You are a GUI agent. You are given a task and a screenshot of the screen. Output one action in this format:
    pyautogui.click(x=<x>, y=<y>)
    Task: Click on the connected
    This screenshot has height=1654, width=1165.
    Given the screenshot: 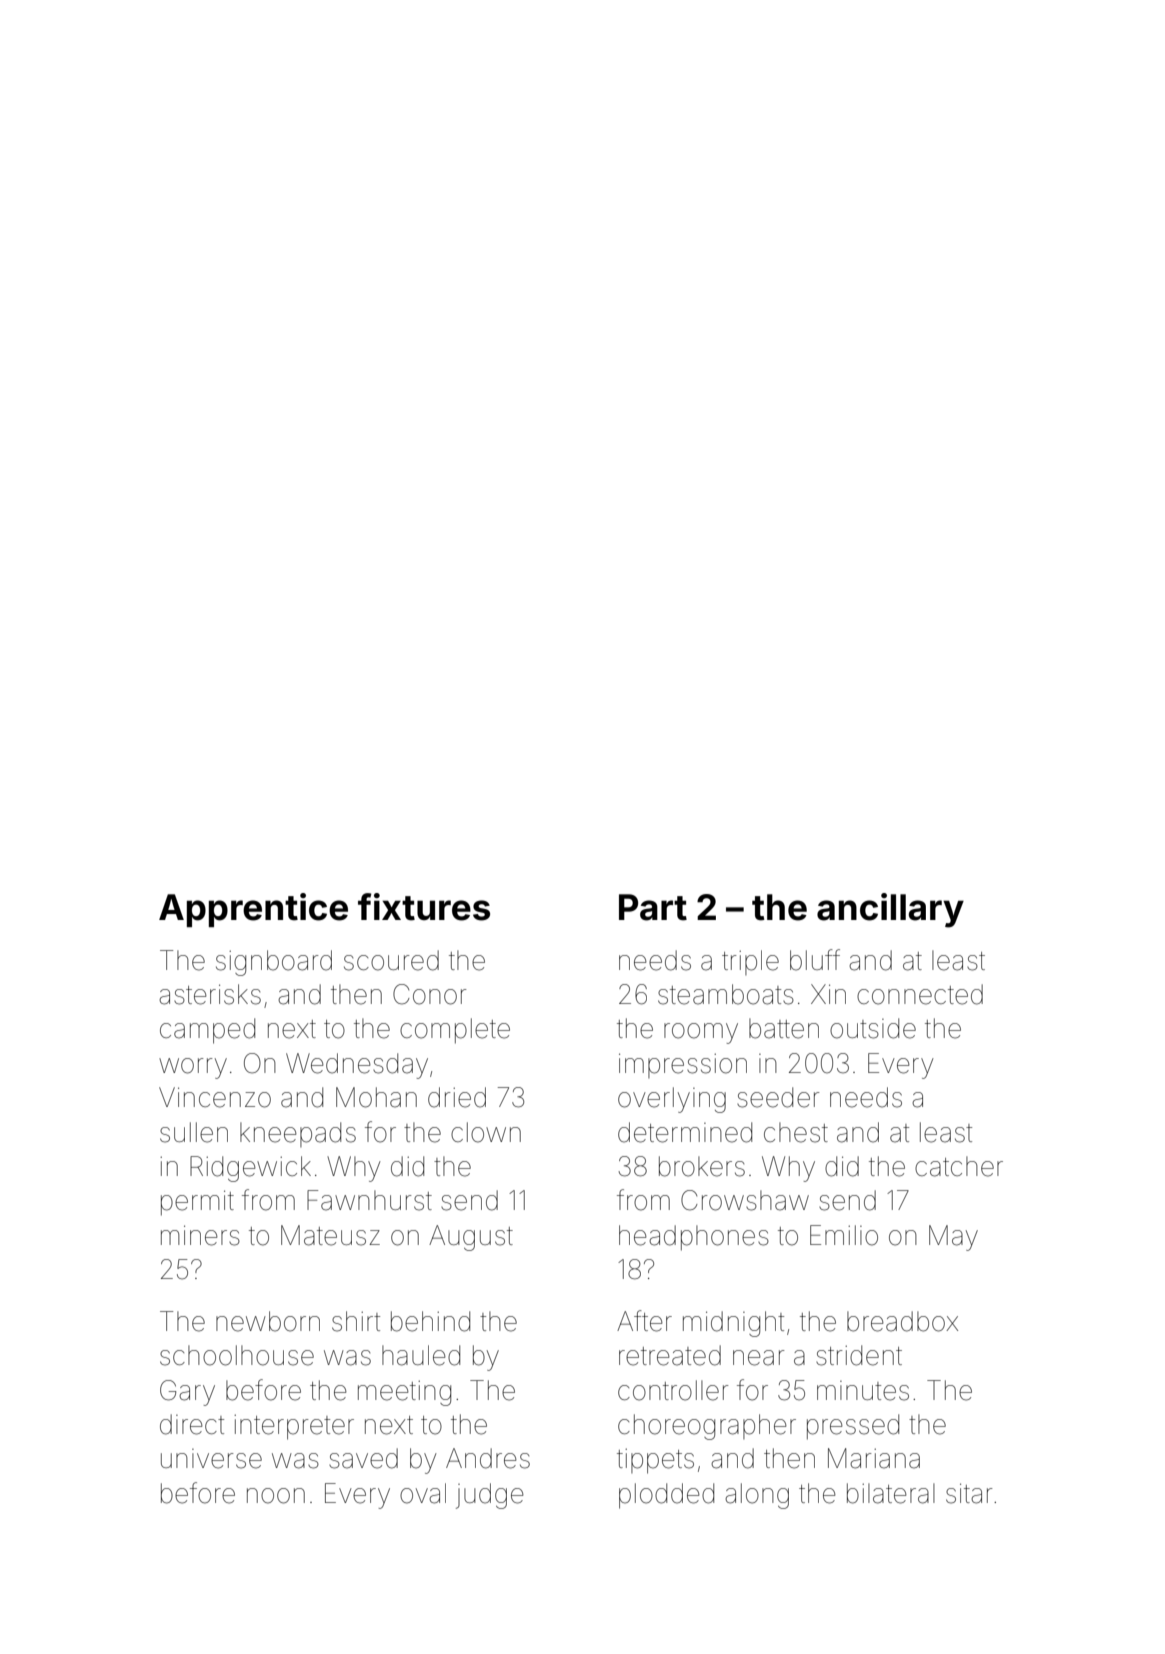 What is the action you would take?
    pyautogui.click(x=920, y=994)
